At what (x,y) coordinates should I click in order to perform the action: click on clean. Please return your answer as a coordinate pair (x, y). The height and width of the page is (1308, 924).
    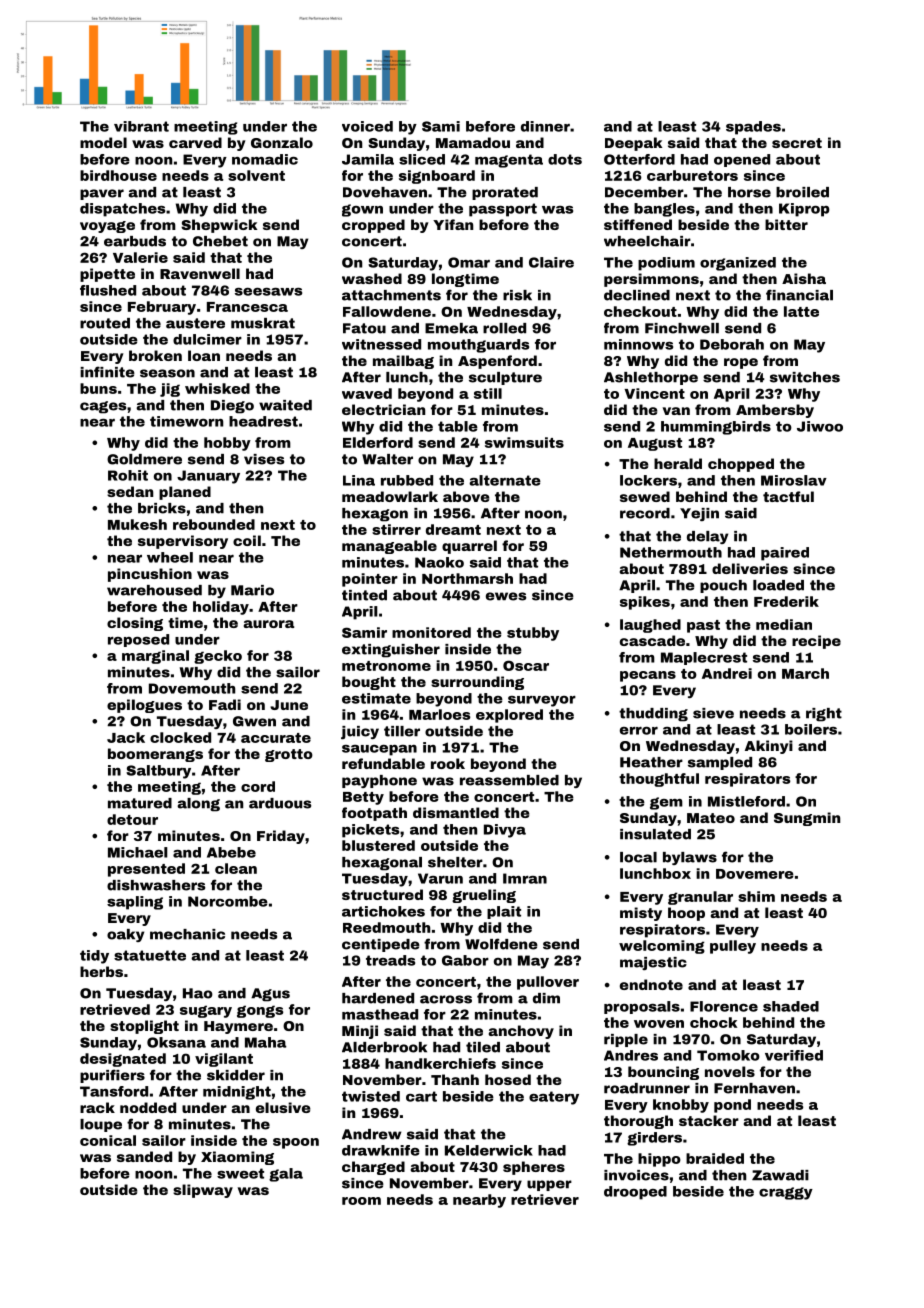
    Looking at the image, I should click on (236, 868).
